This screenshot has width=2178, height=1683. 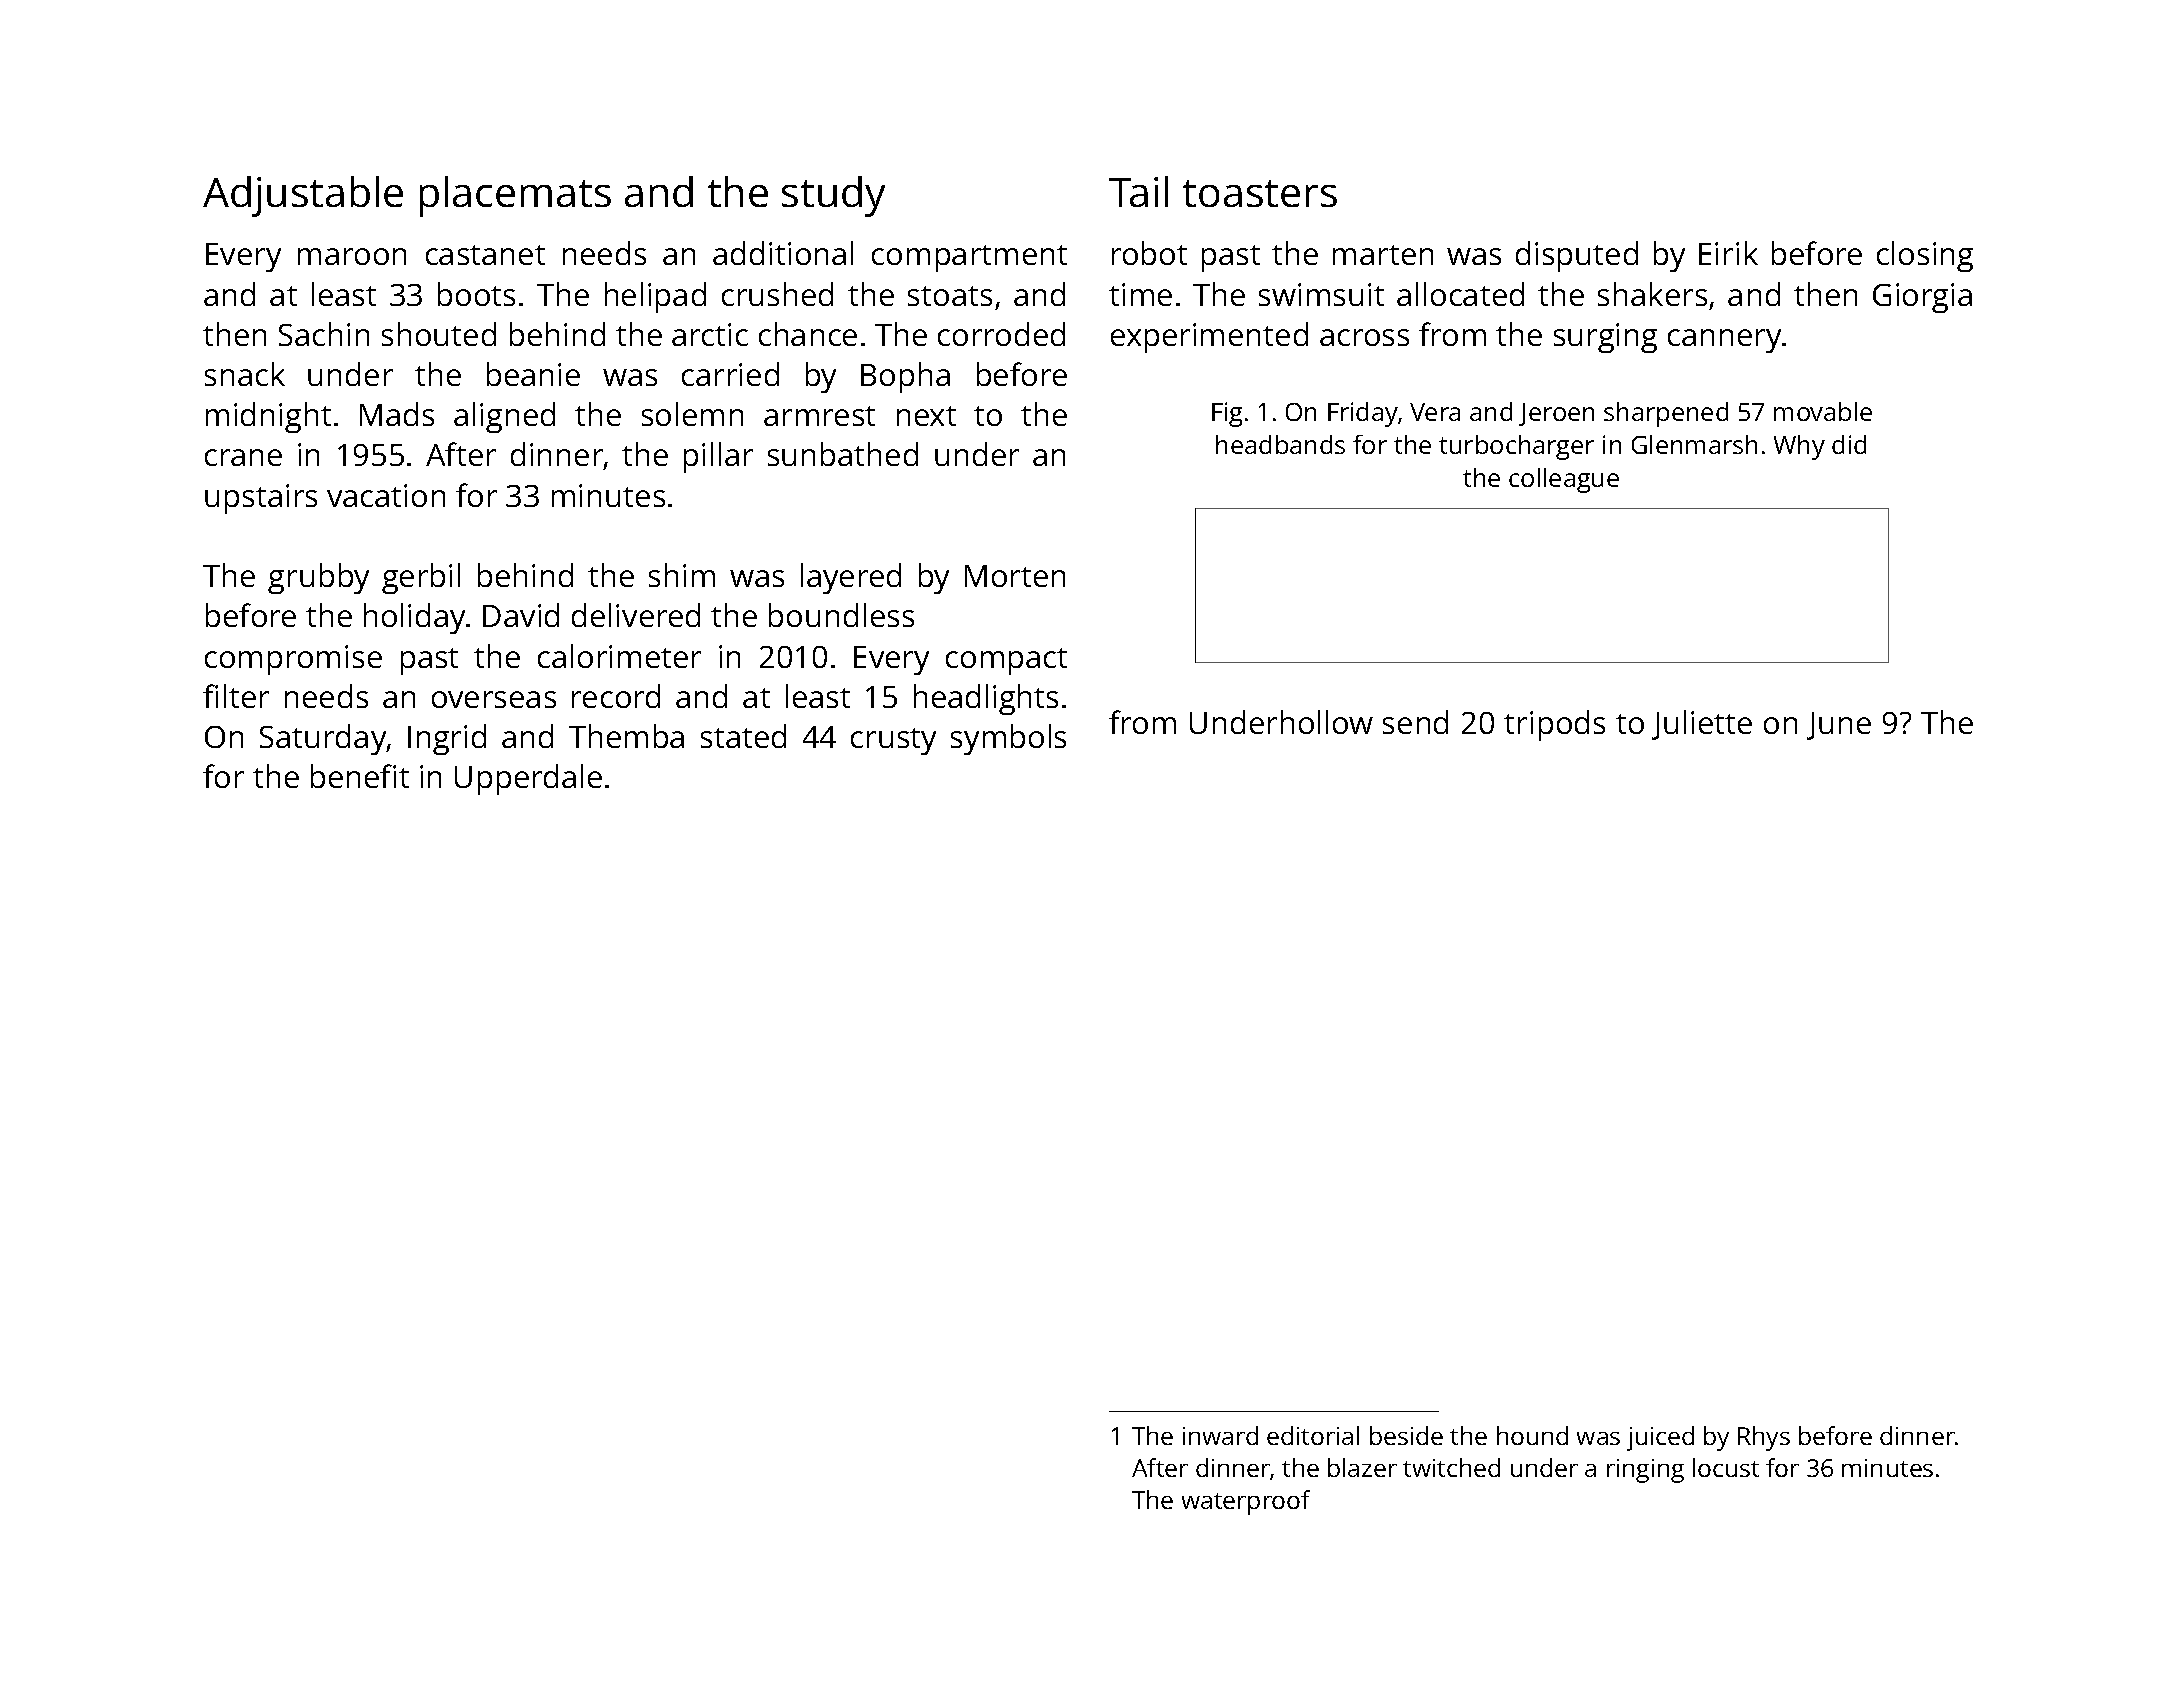 What do you see at coordinates (1839, 726) in the screenshot?
I see `June` at bounding box center [1839, 726].
